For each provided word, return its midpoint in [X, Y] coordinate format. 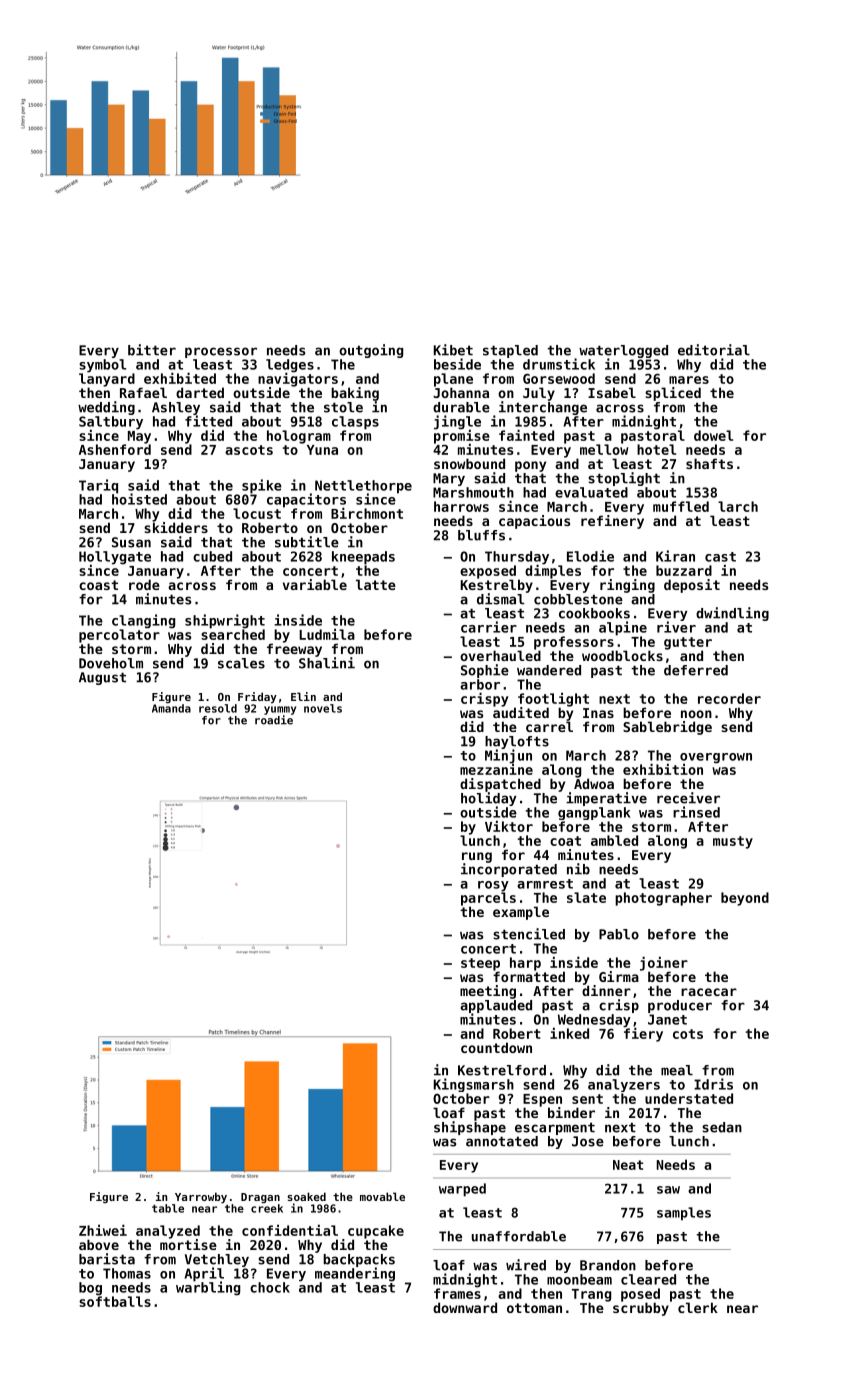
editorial [714, 350]
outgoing [371, 351]
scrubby [641, 1309]
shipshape [470, 1128]
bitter [152, 350]
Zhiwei [103, 1230]
